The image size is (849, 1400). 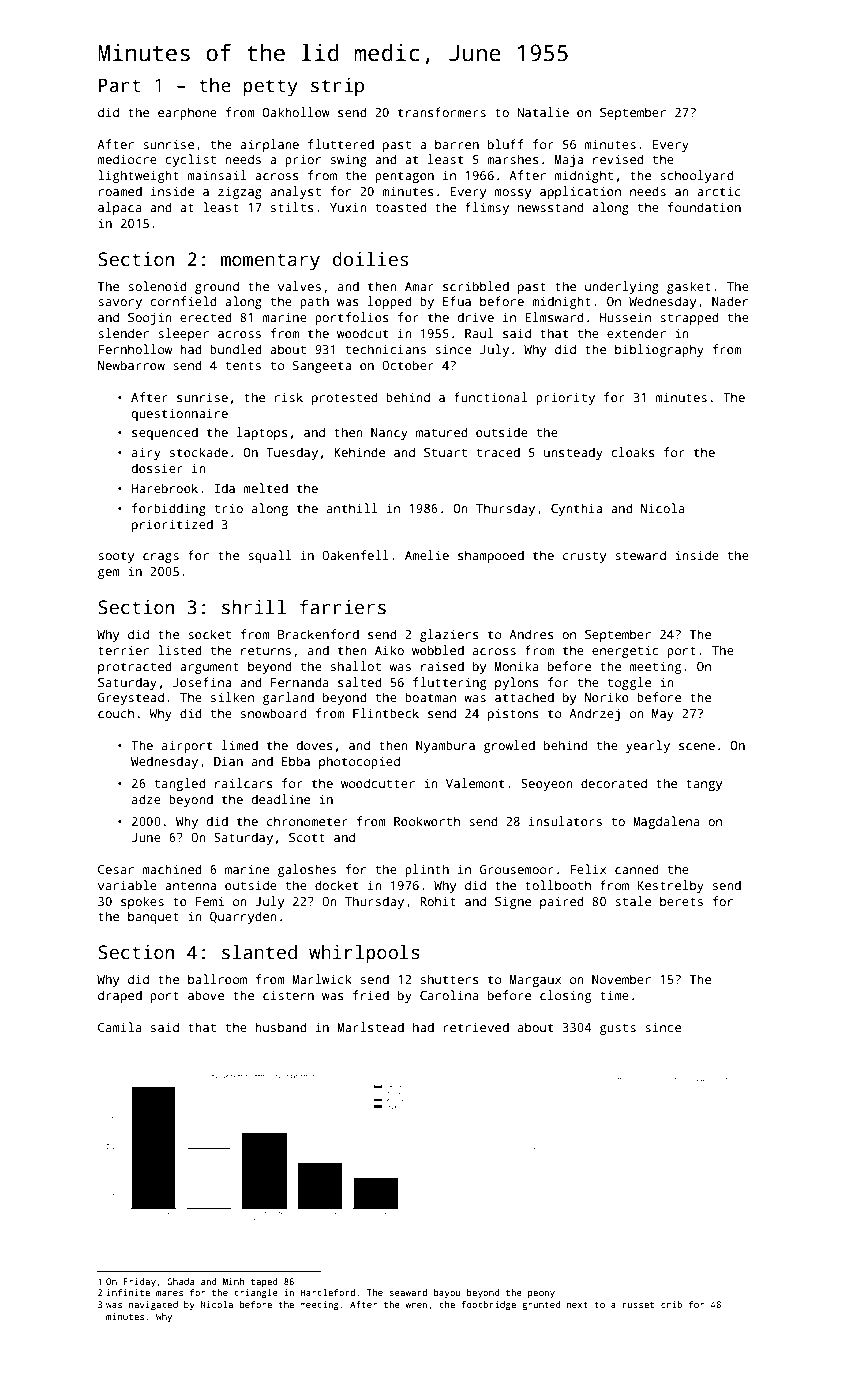 I want to click on peony, so click(x=541, y=1294).
